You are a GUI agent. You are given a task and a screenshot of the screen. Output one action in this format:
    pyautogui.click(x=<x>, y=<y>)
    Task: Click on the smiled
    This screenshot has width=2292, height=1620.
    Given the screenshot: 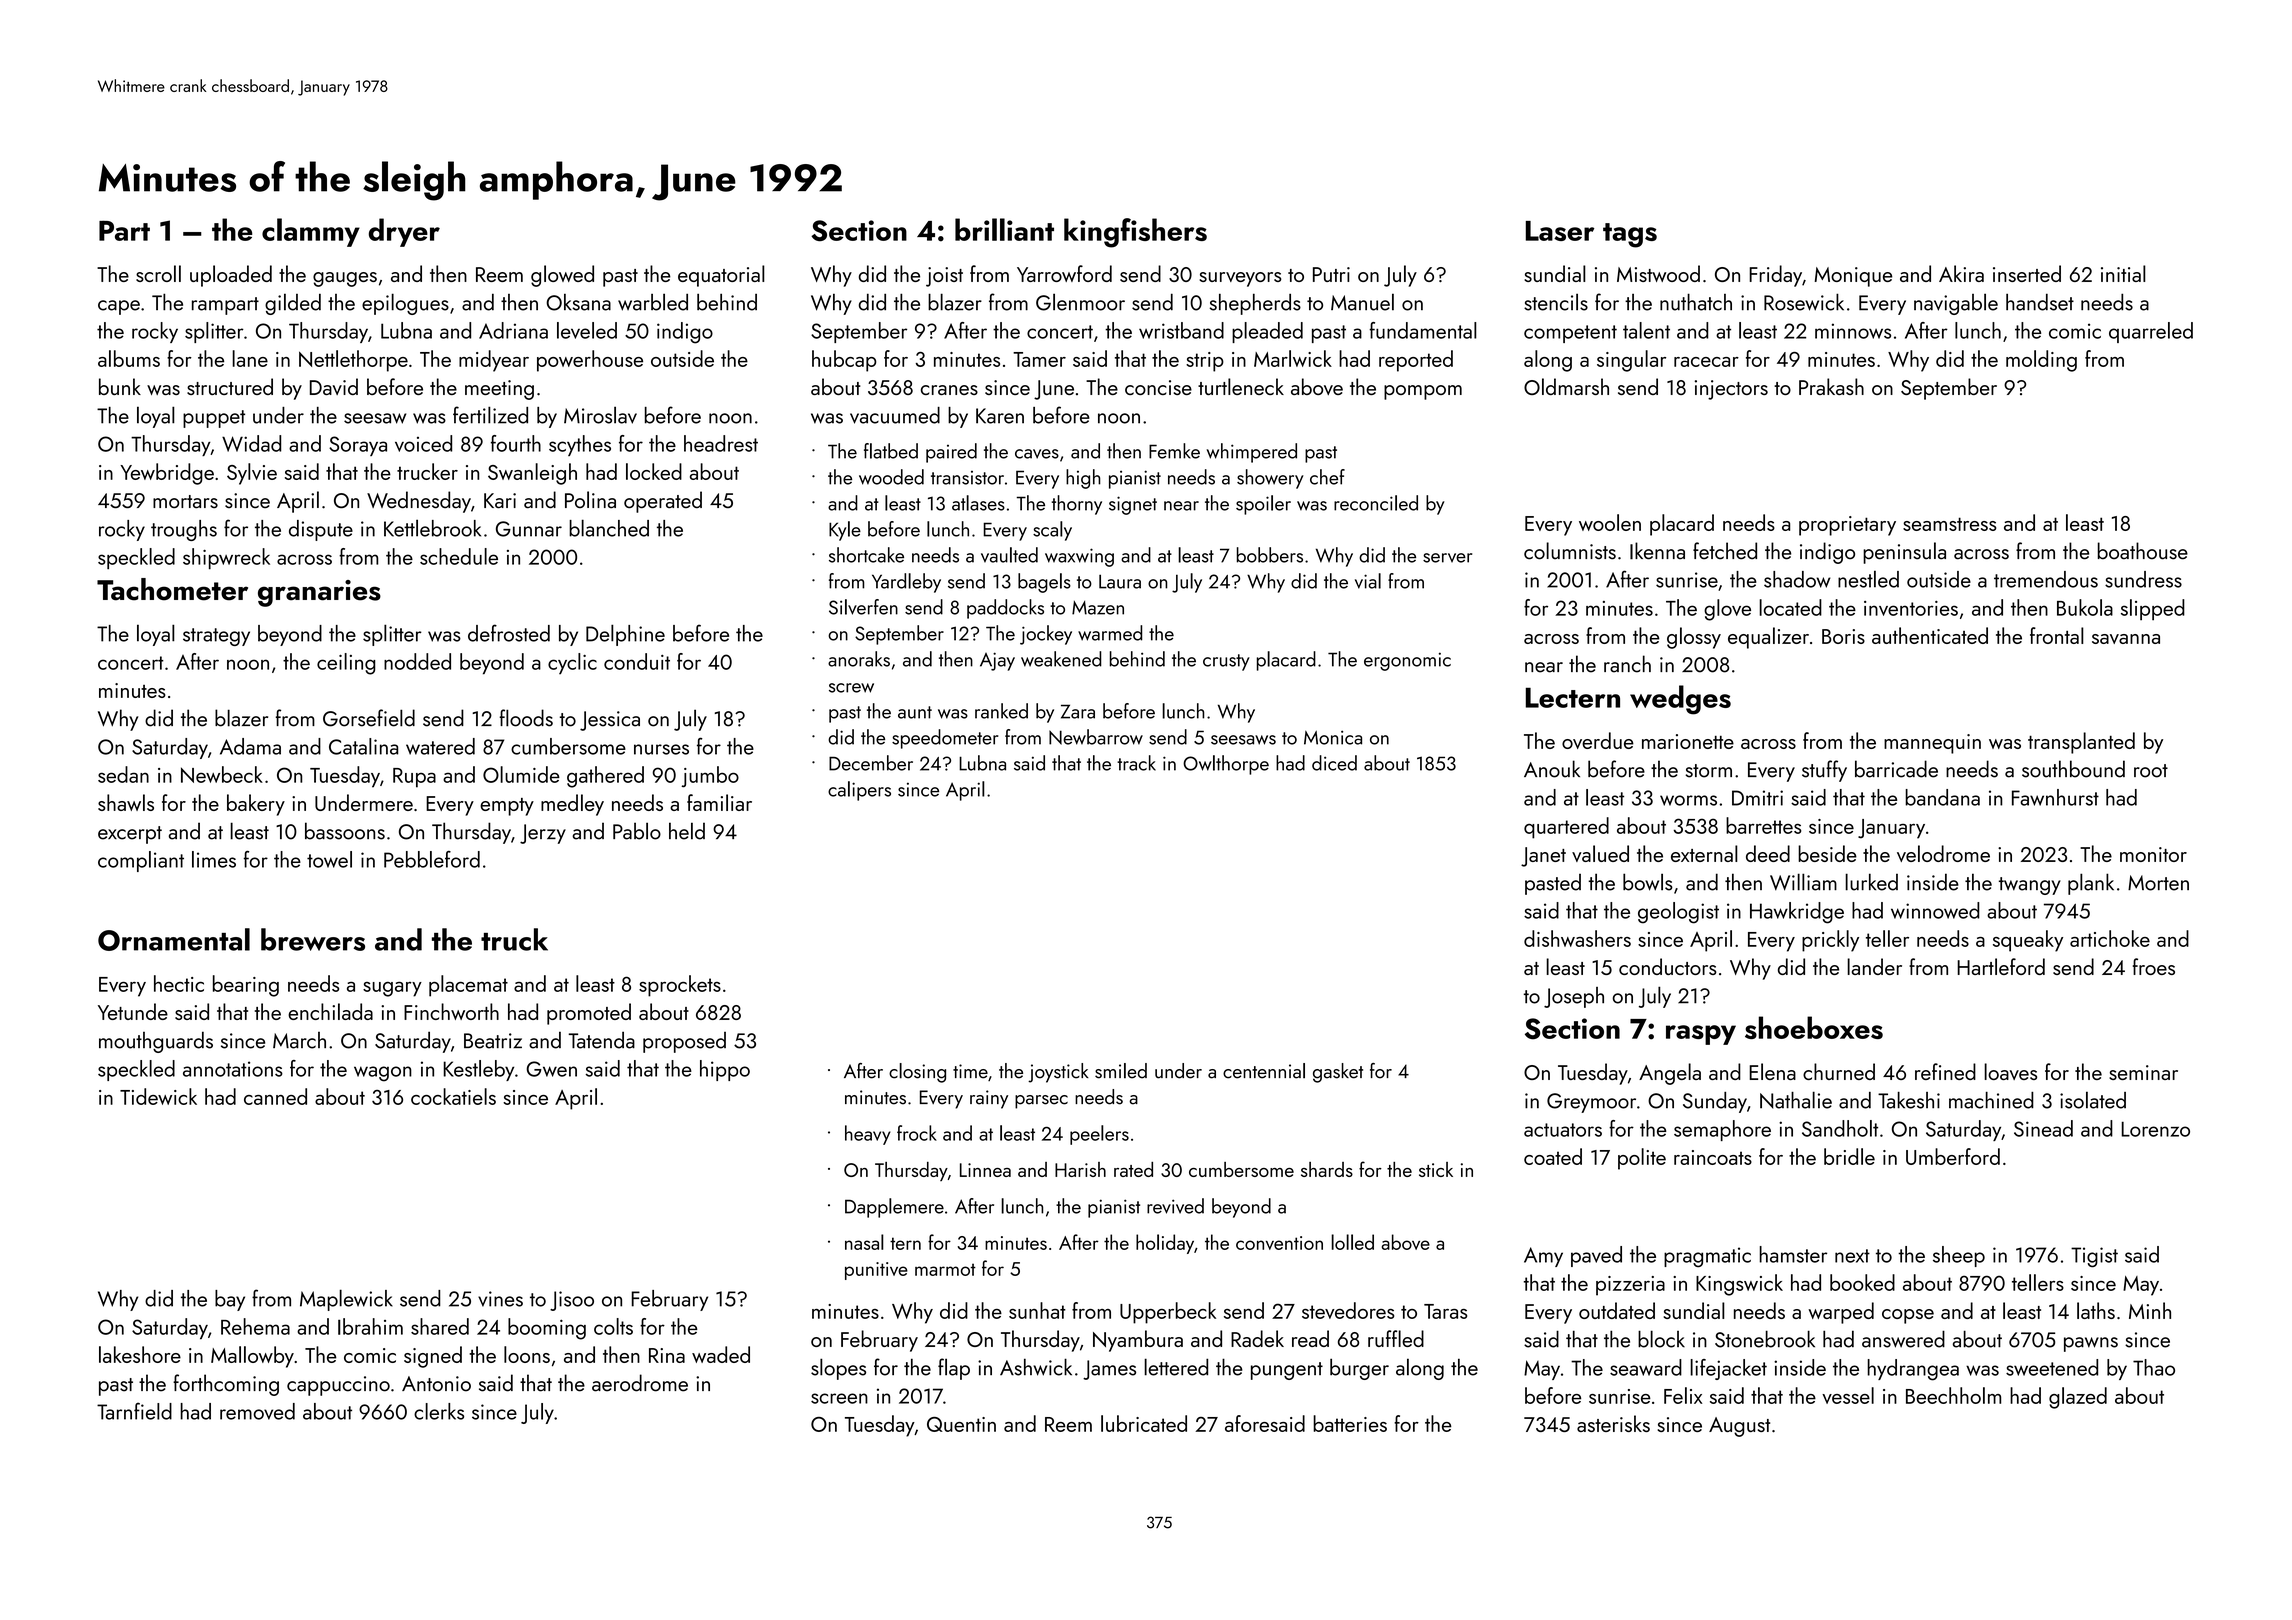 What is the action you would take?
    pyautogui.click(x=1121, y=1071)
